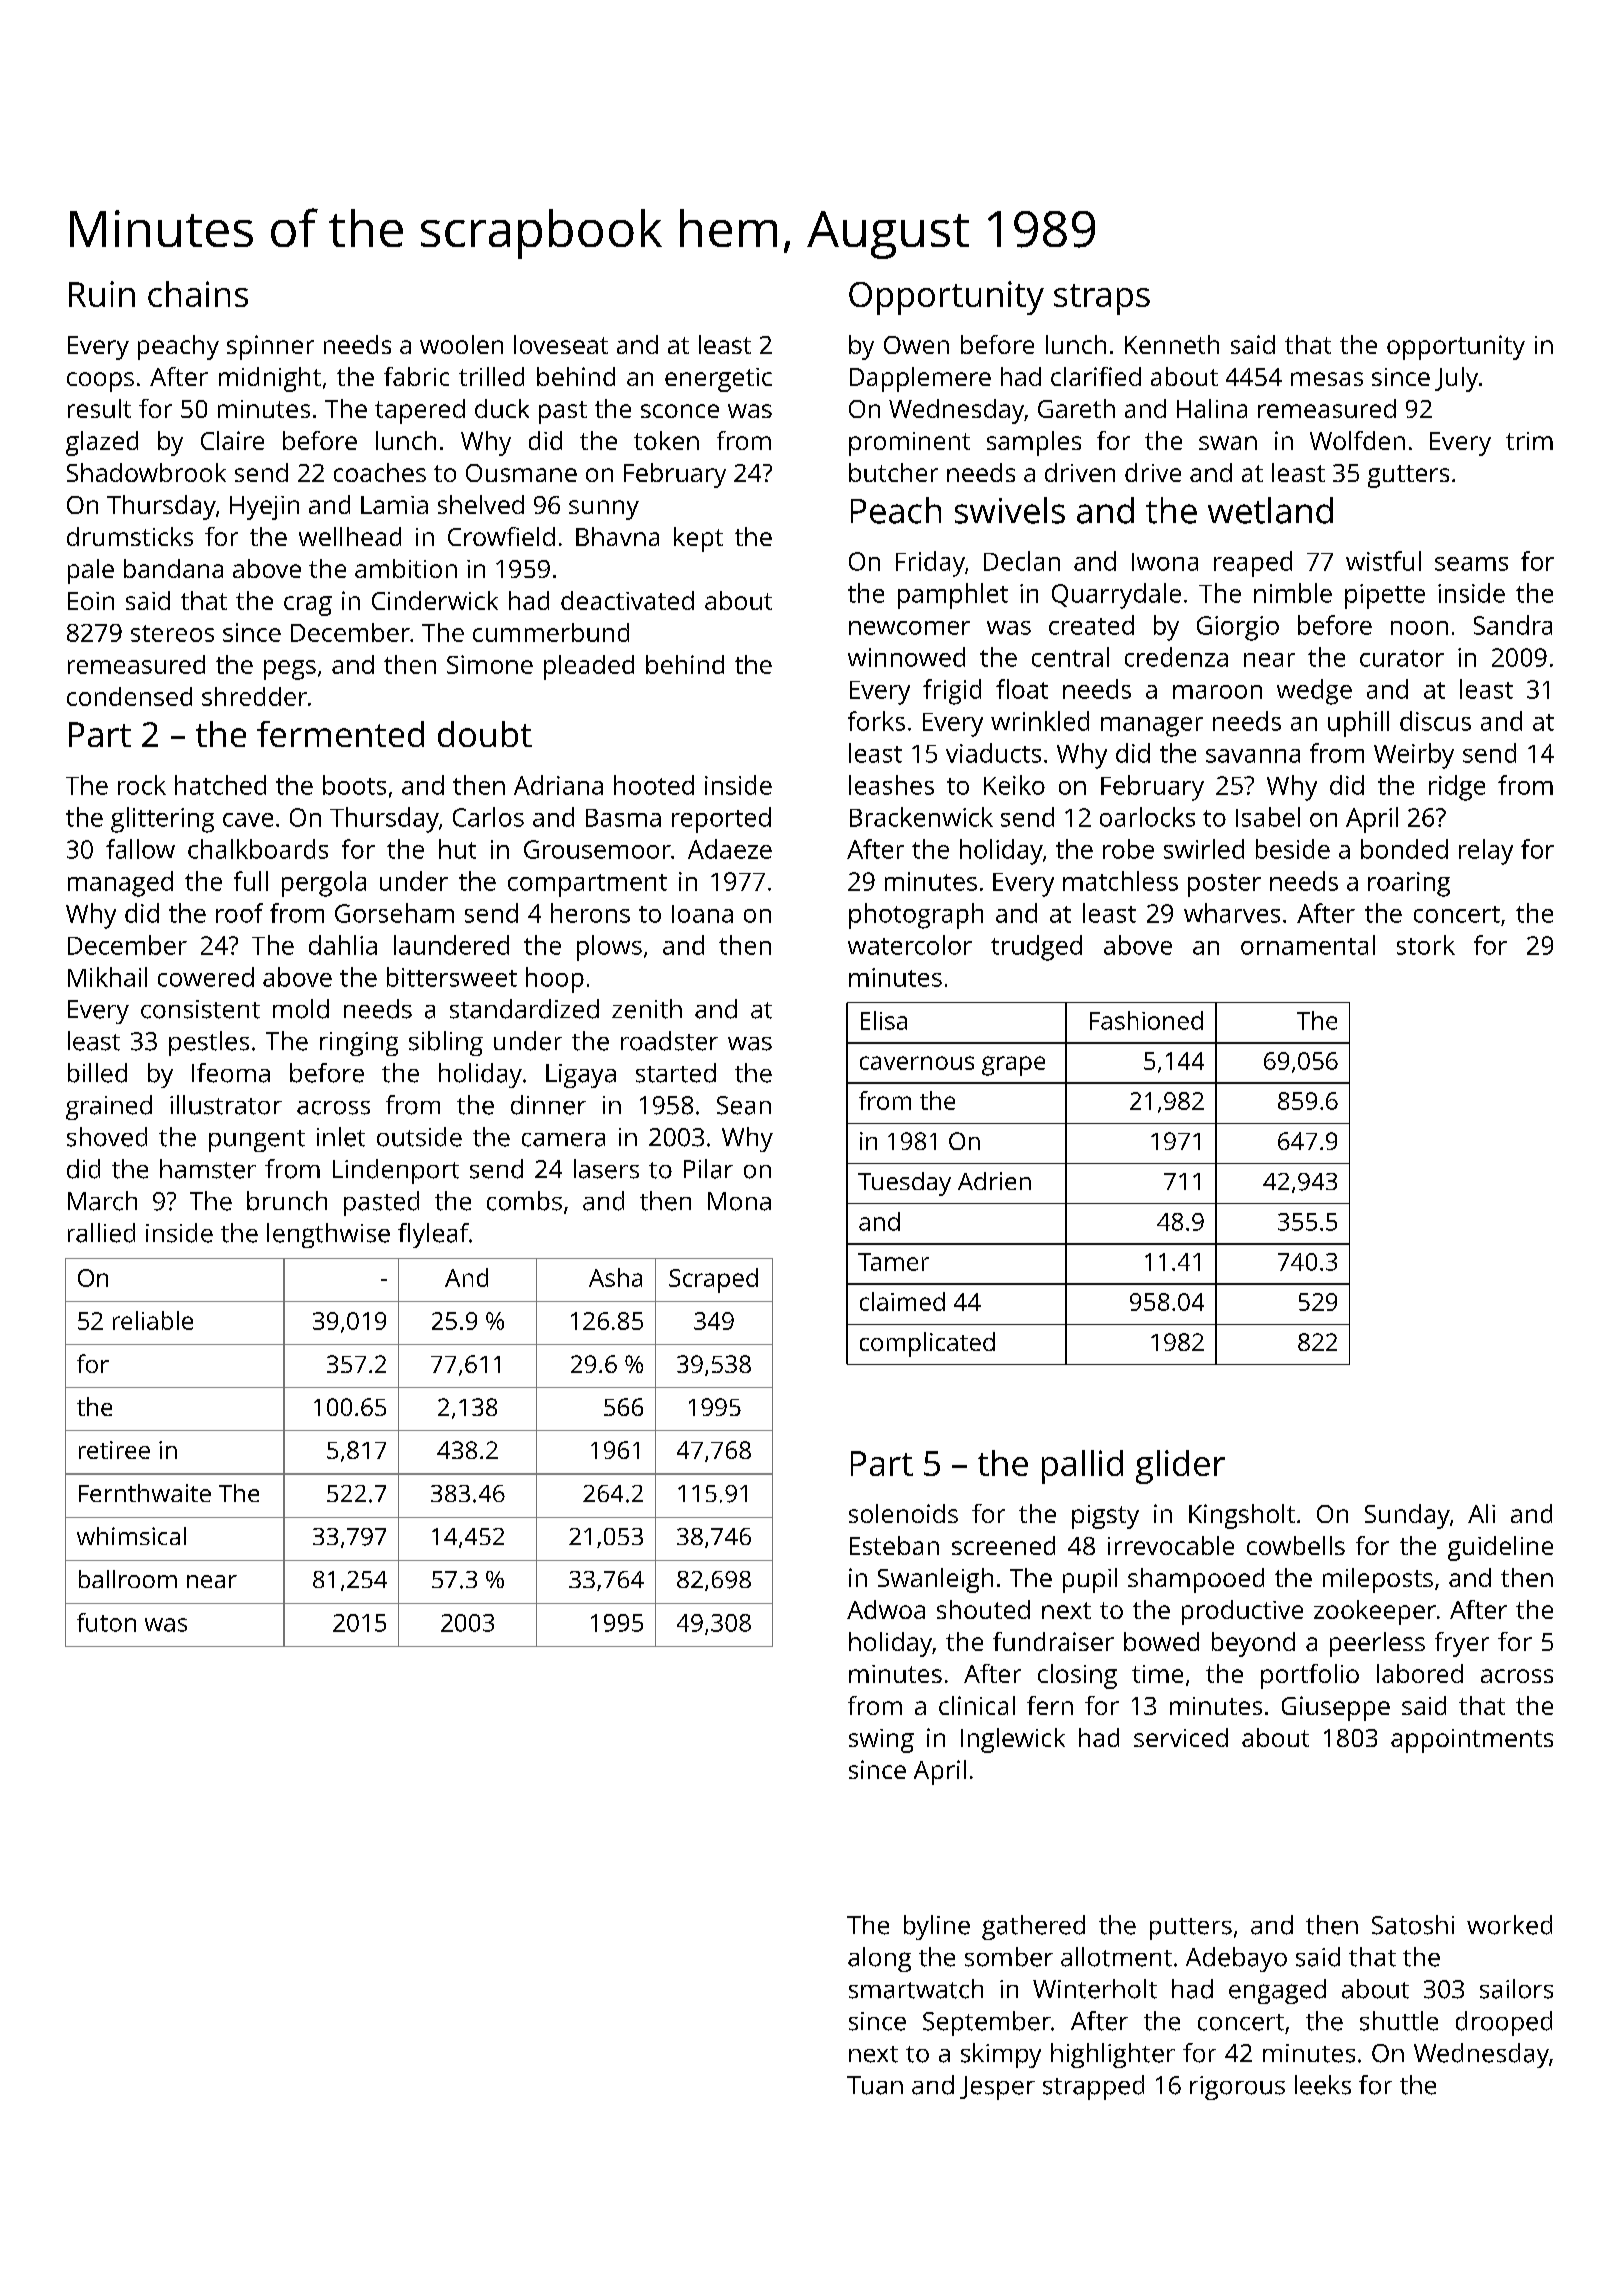 The width and height of the screenshot is (1620, 2292). Describe the element at coordinates (287, 1201) in the screenshot. I see `brunch` at that location.
